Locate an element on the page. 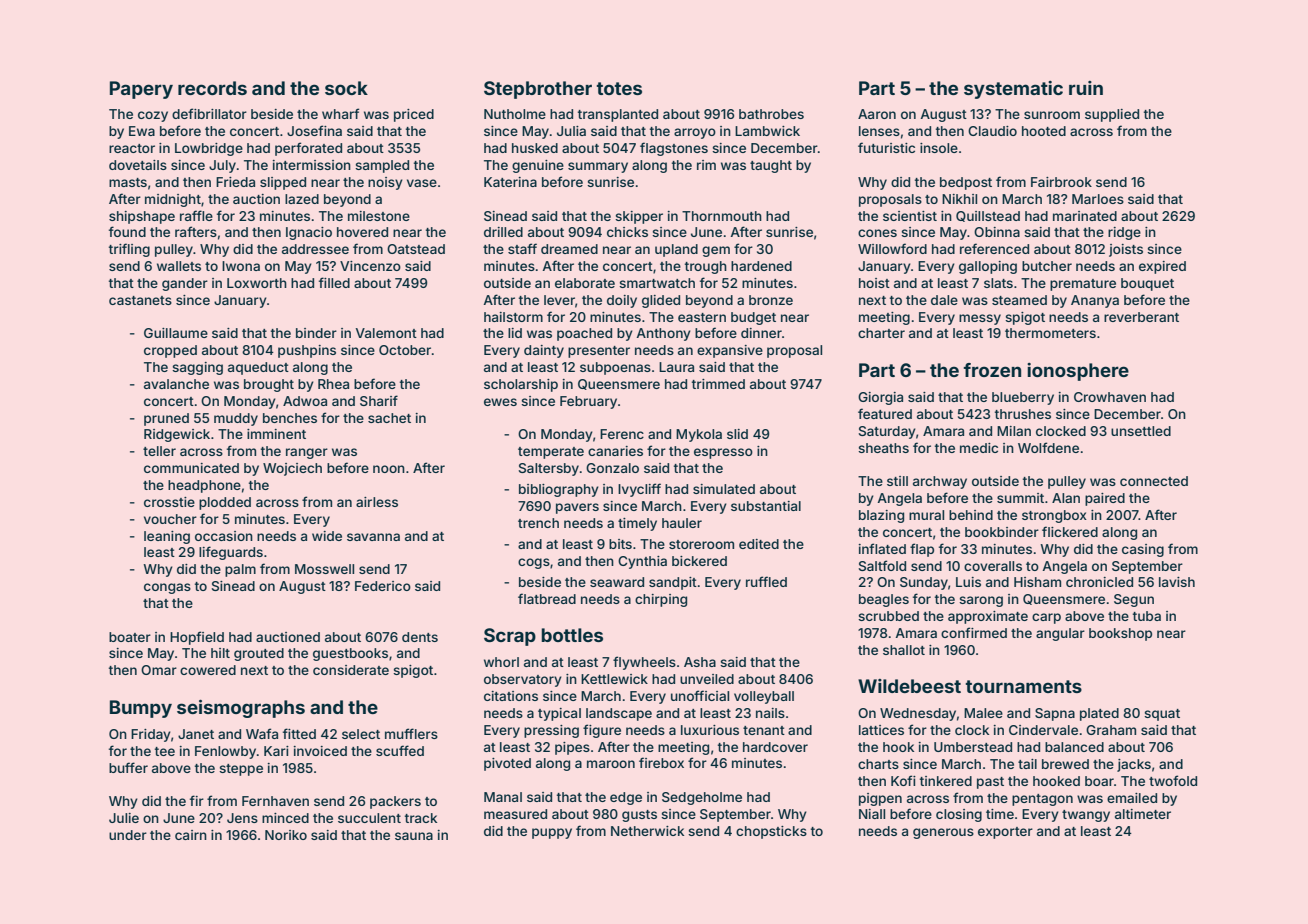 This page has height=924, width=1308. Papery is located at coordinates (141, 90).
